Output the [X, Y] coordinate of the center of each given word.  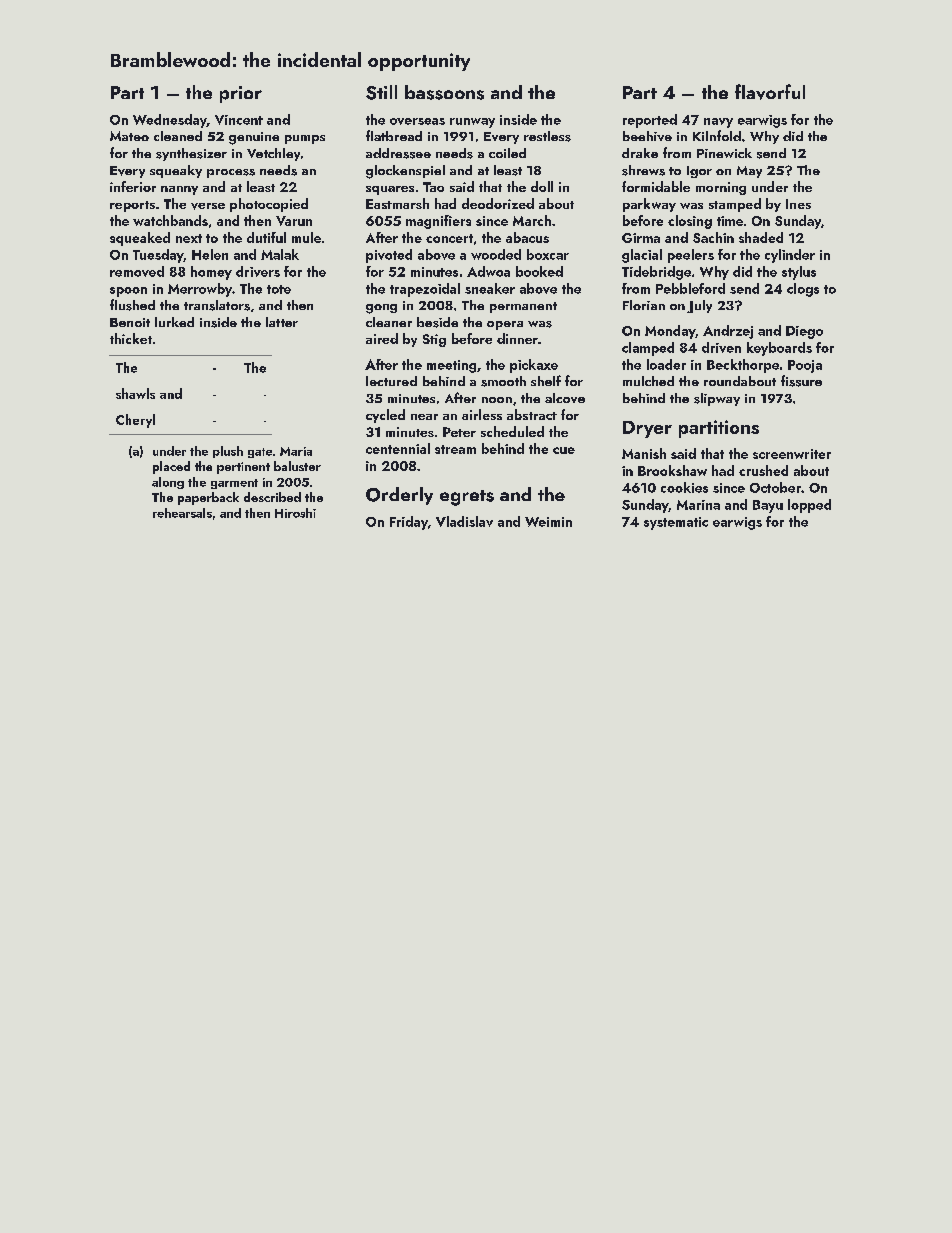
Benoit [130, 322]
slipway [717, 399]
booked [539, 271]
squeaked [140, 239]
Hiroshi [295, 513]
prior [241, 94]
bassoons [444, 92]
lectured [391, 381]
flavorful [770, 92]
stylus [799, 273]
